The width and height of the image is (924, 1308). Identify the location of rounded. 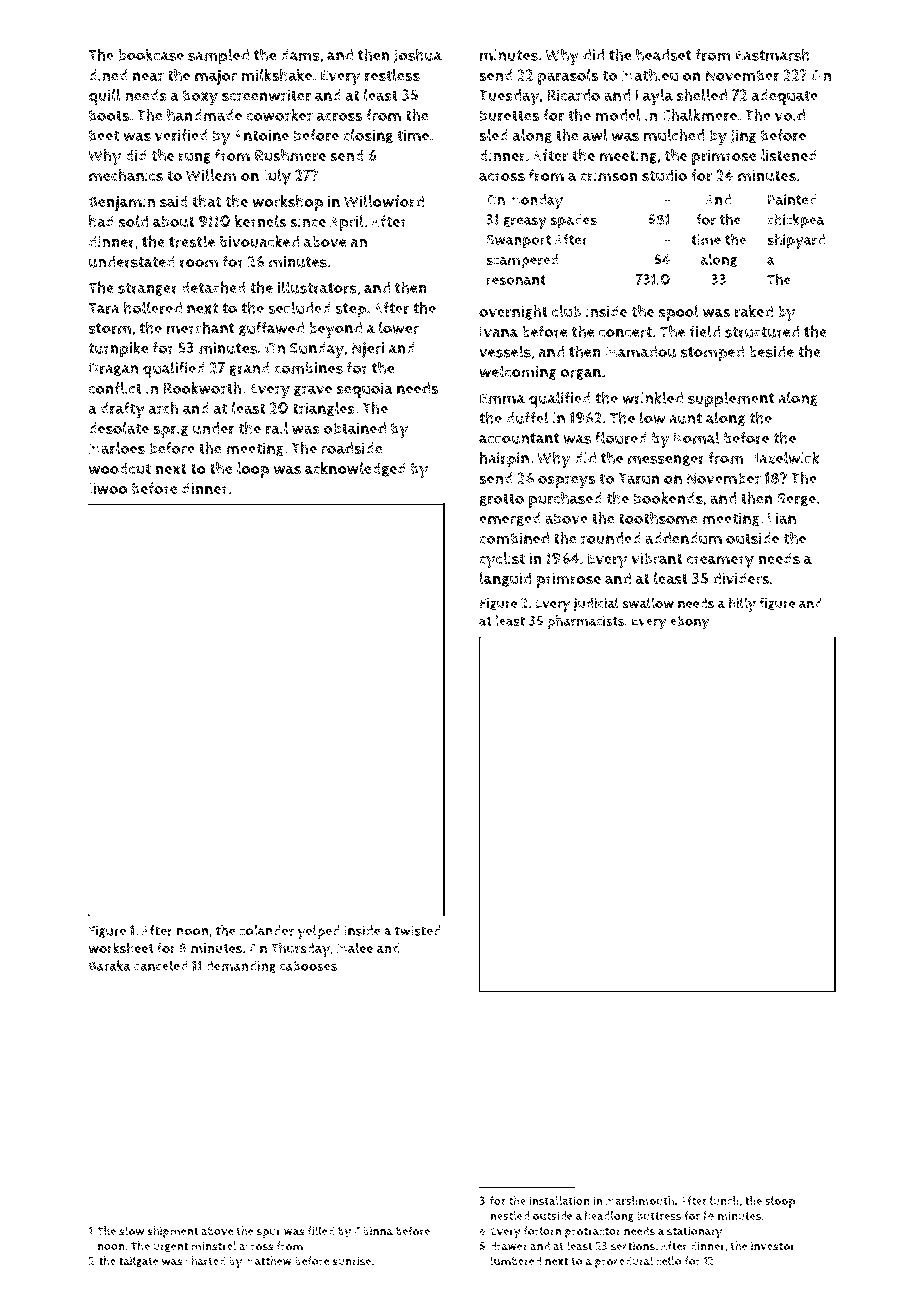
(611, 538).
